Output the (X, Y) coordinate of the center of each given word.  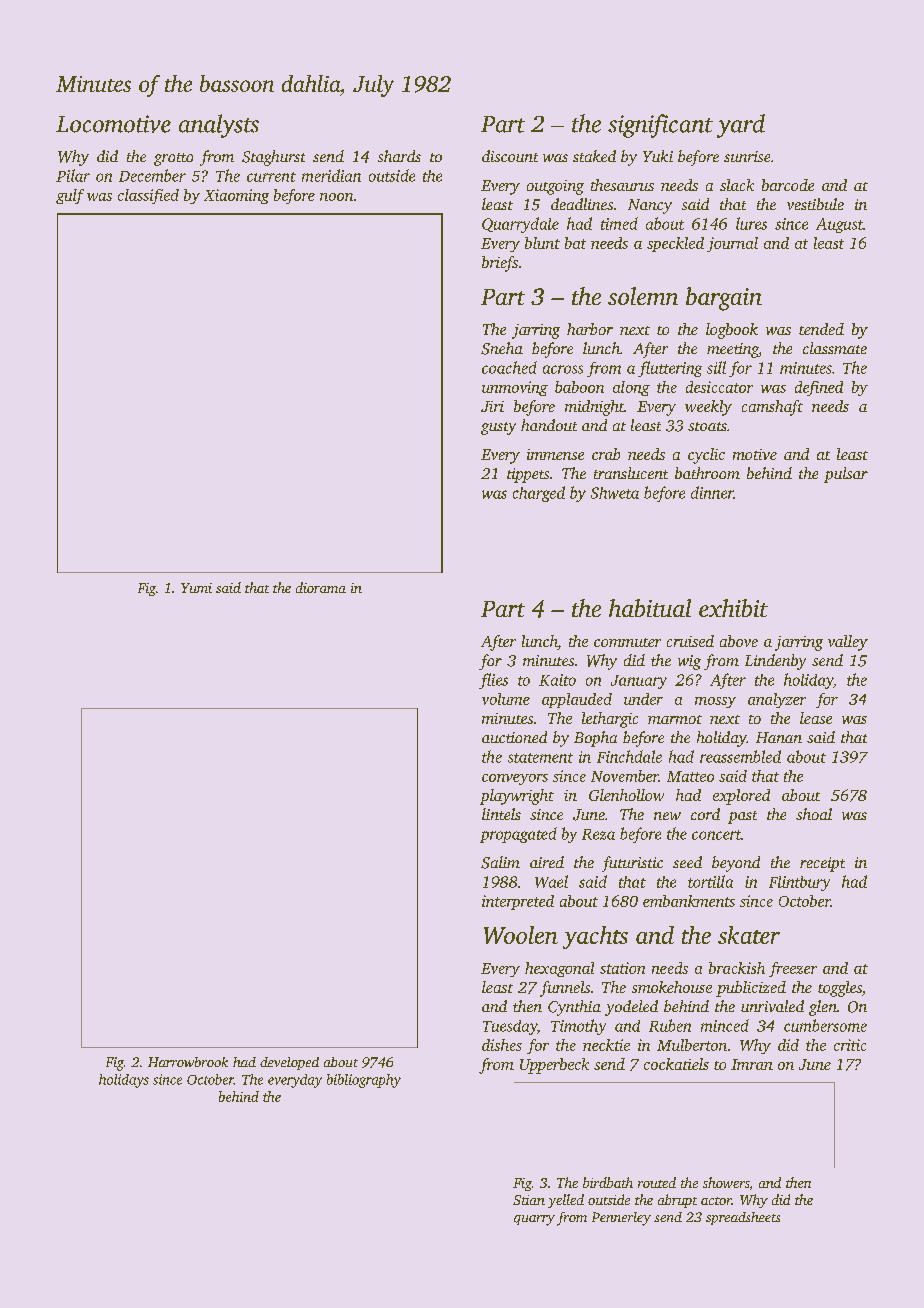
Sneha (502, 348)
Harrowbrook (188, 1062)
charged (539, 494)
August (839, 225)
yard (741, 126)
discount (510, 156)
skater (749, 935)
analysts (219, 126)
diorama (321, 587)
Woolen (521, 935)
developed (289, 1063)
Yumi (196, 588)
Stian (529, 1200)
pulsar (846, 475)
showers (726, 1182)
